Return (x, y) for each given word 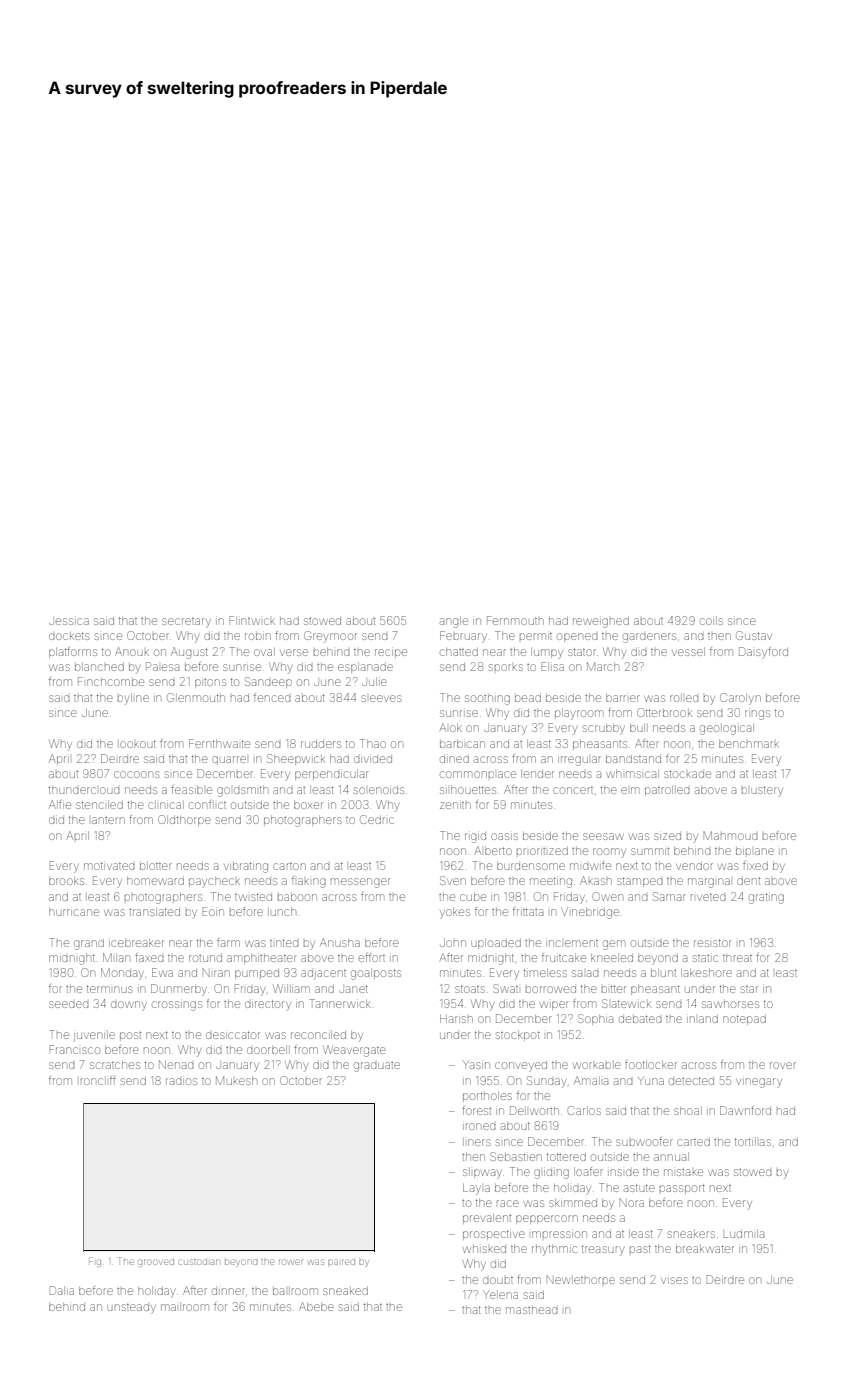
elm (630, 790)
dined (454, 759)
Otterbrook (664, 712)
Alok (450, 727)
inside (623, 1172)
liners (476, 1142)
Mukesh (236, 1080)
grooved (156, 1263)
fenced (272, 697)
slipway (482, 1173)
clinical (166, 805)
